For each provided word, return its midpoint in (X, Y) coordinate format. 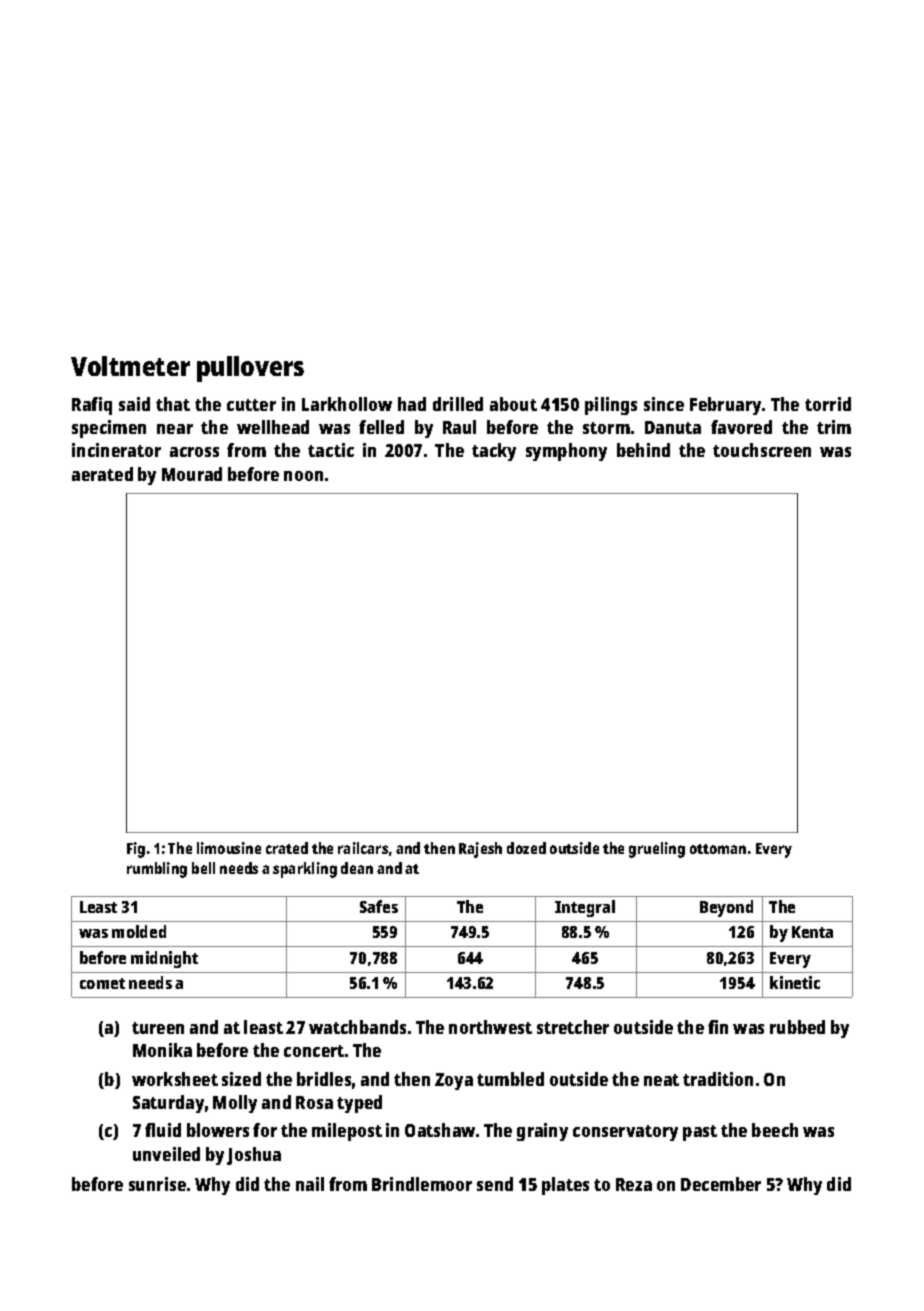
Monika (162, 1050)
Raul (459, 427)
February (725, 406)
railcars (363, 848)
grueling (657, 850)
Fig (136, 850)
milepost (347, 1132)
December (721, 1184)
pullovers (250, 369)
